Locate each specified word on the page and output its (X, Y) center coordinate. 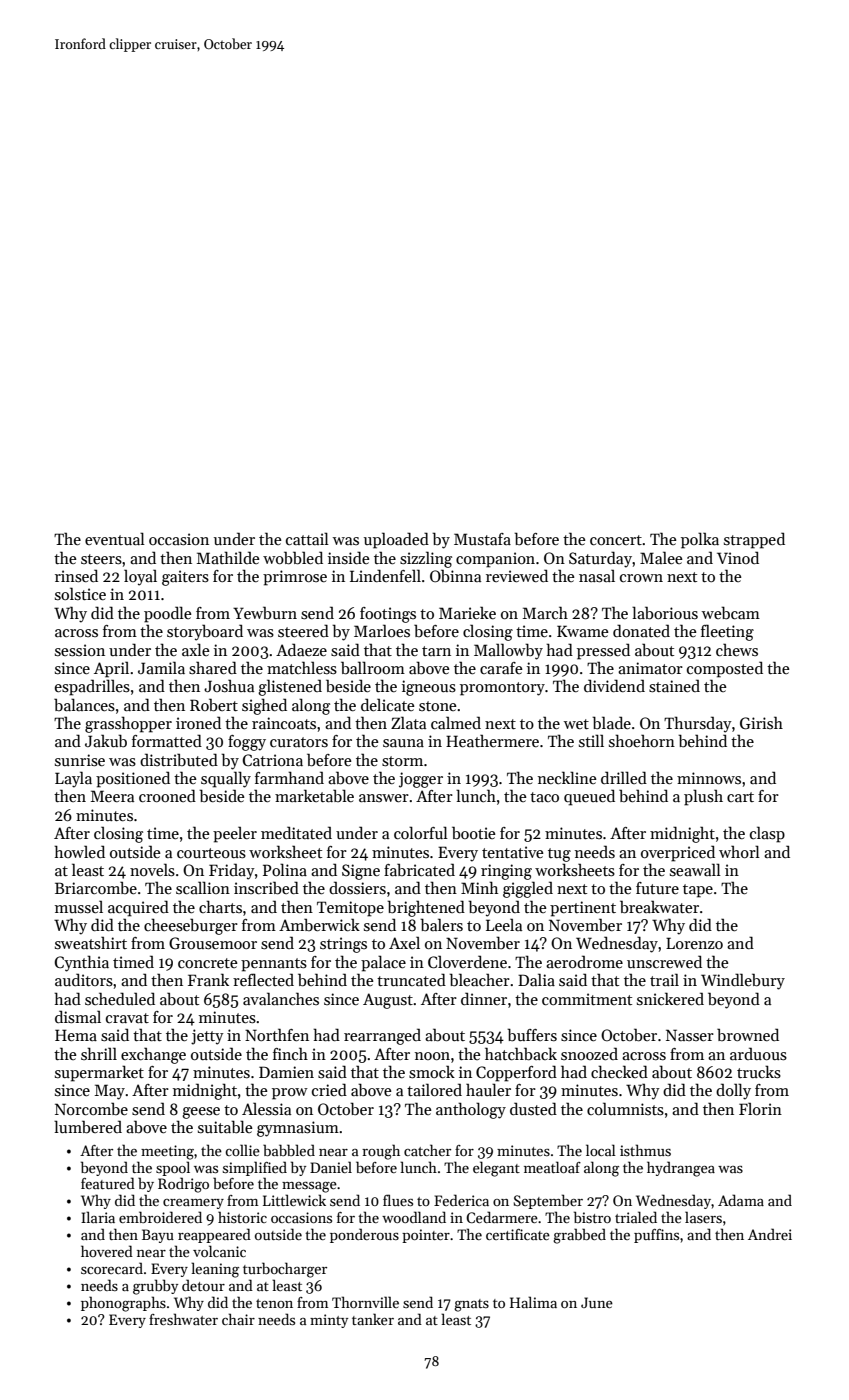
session (80, 650)
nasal (597, 576)
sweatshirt (91, 943)
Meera (112, 796)
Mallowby (508, 651)
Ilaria (98, 1217)
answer (384, 798)
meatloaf (552, 1167)
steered (303, 630)
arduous (758, 1054)
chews (737, 649)
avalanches (281, 998)
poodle (168, 614)
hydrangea (681, 1169)
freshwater (183, 1319)
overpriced (678, 853)
